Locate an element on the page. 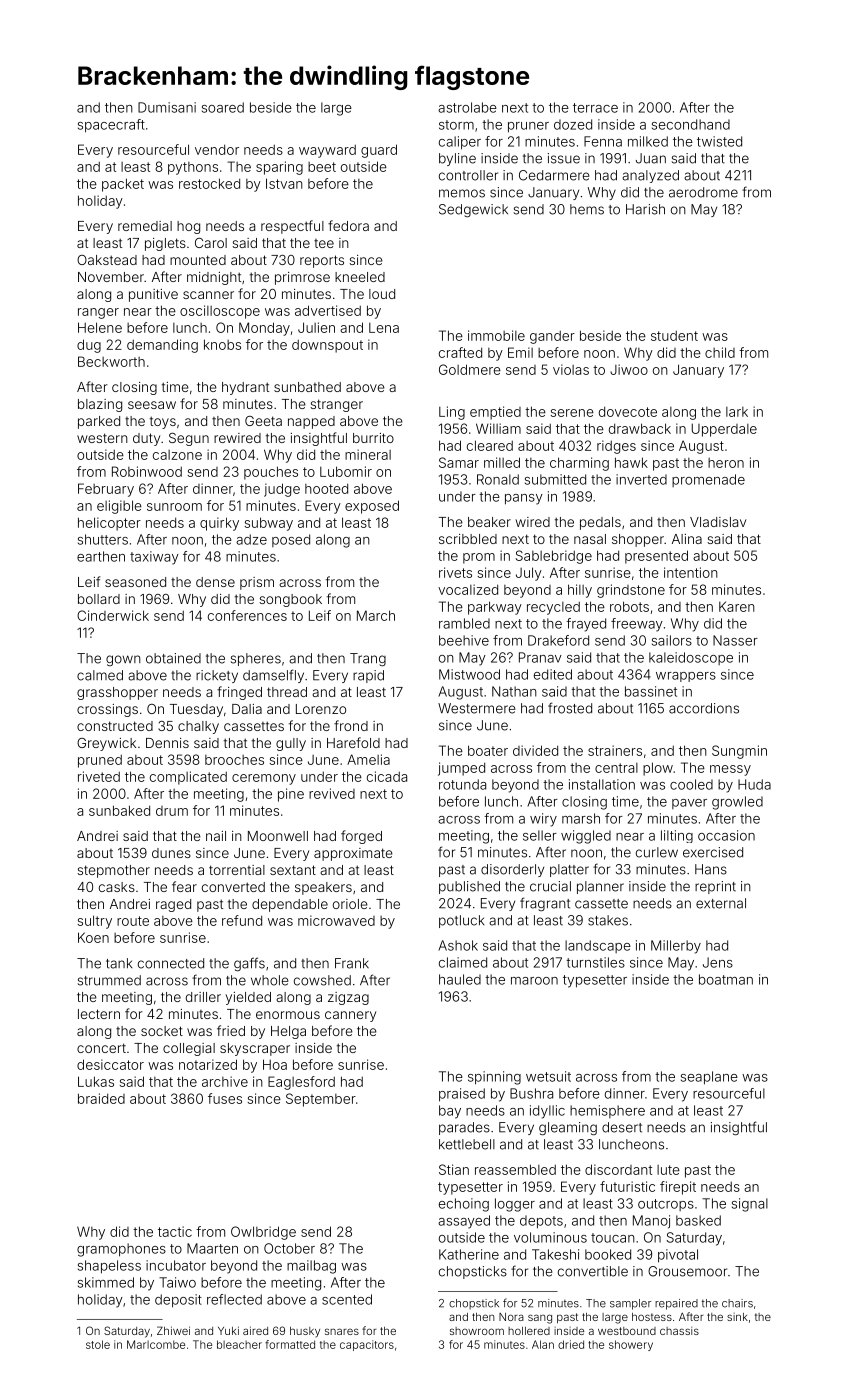 The image size is (849, 1400). spheres is located at coordinates (256, 659).
